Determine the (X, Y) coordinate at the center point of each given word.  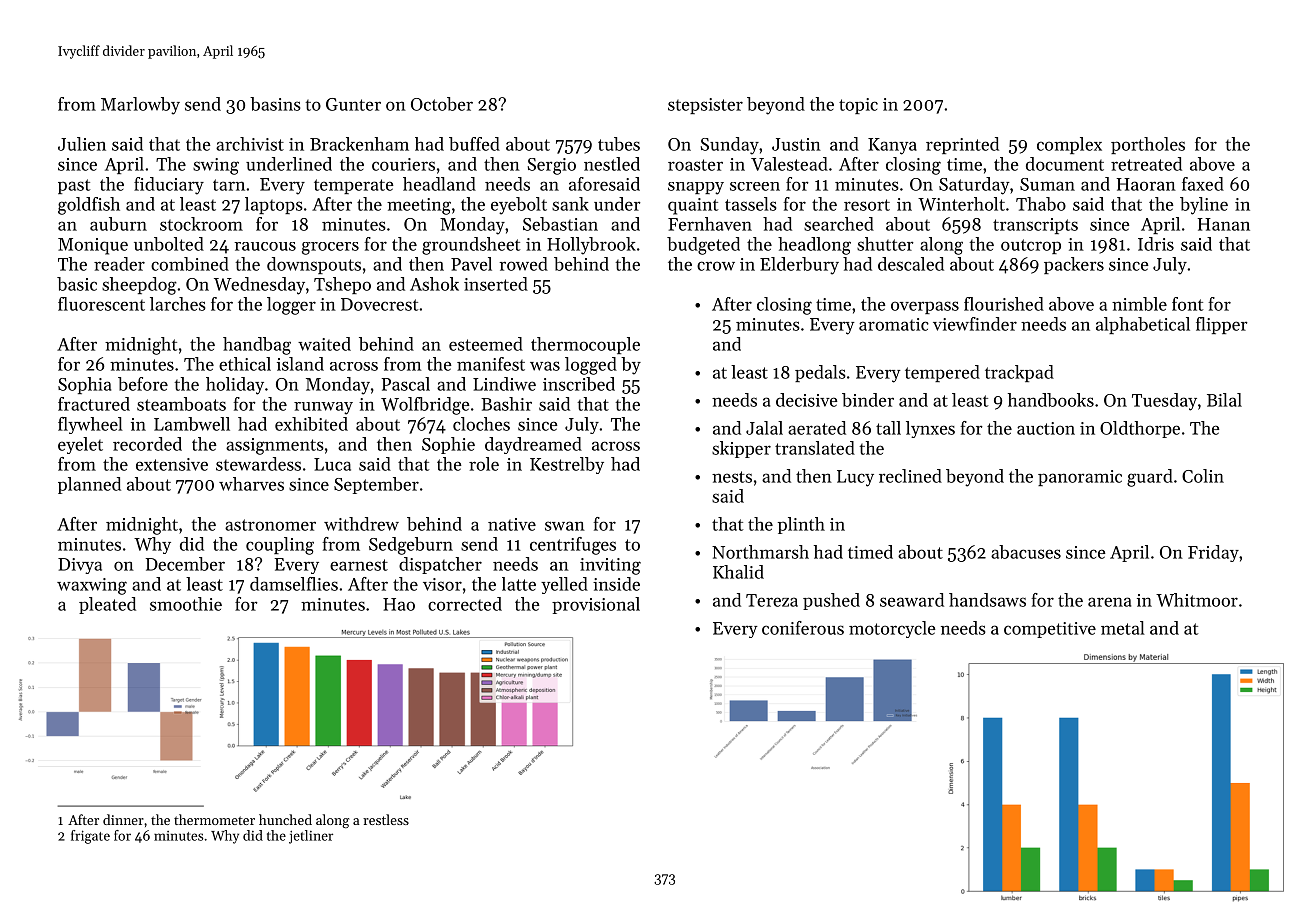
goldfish (89, 206)
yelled (564, 585)
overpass (925, 307)
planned (89, 485)
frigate (90, 837)
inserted (496, 284)
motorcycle (892, 629)
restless (386, 819)
